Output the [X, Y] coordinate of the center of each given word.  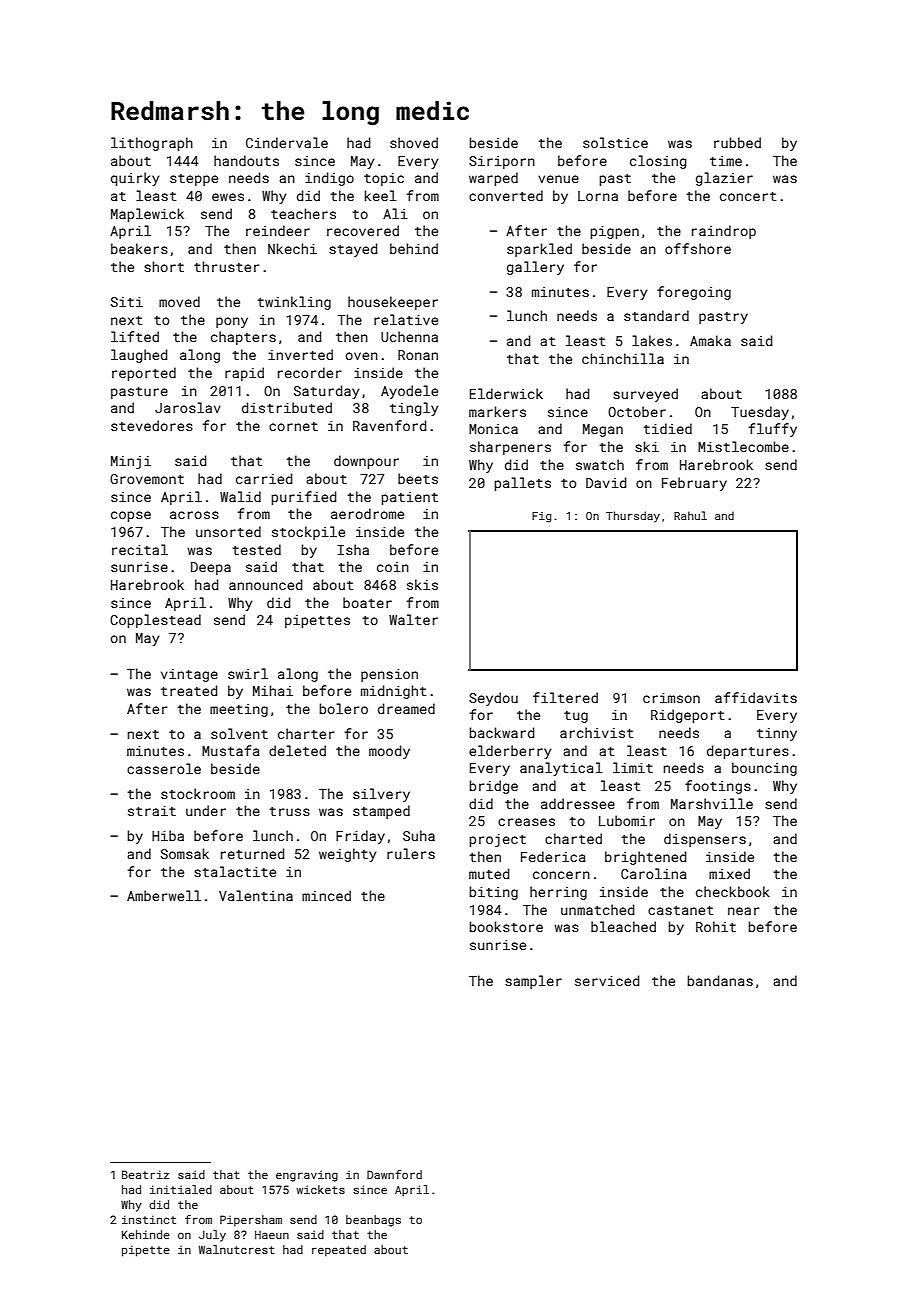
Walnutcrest [237, 1249]
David [606, 482]
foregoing [694, 293]
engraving [307, 1176]
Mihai [273, 690]
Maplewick [147, 215]
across [194, 515]
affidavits [756, 697]
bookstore [506, 926]
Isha [353, 549]
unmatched [597, 909]
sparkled [539, 250]
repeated [339, 1251]
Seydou [493, 699]
